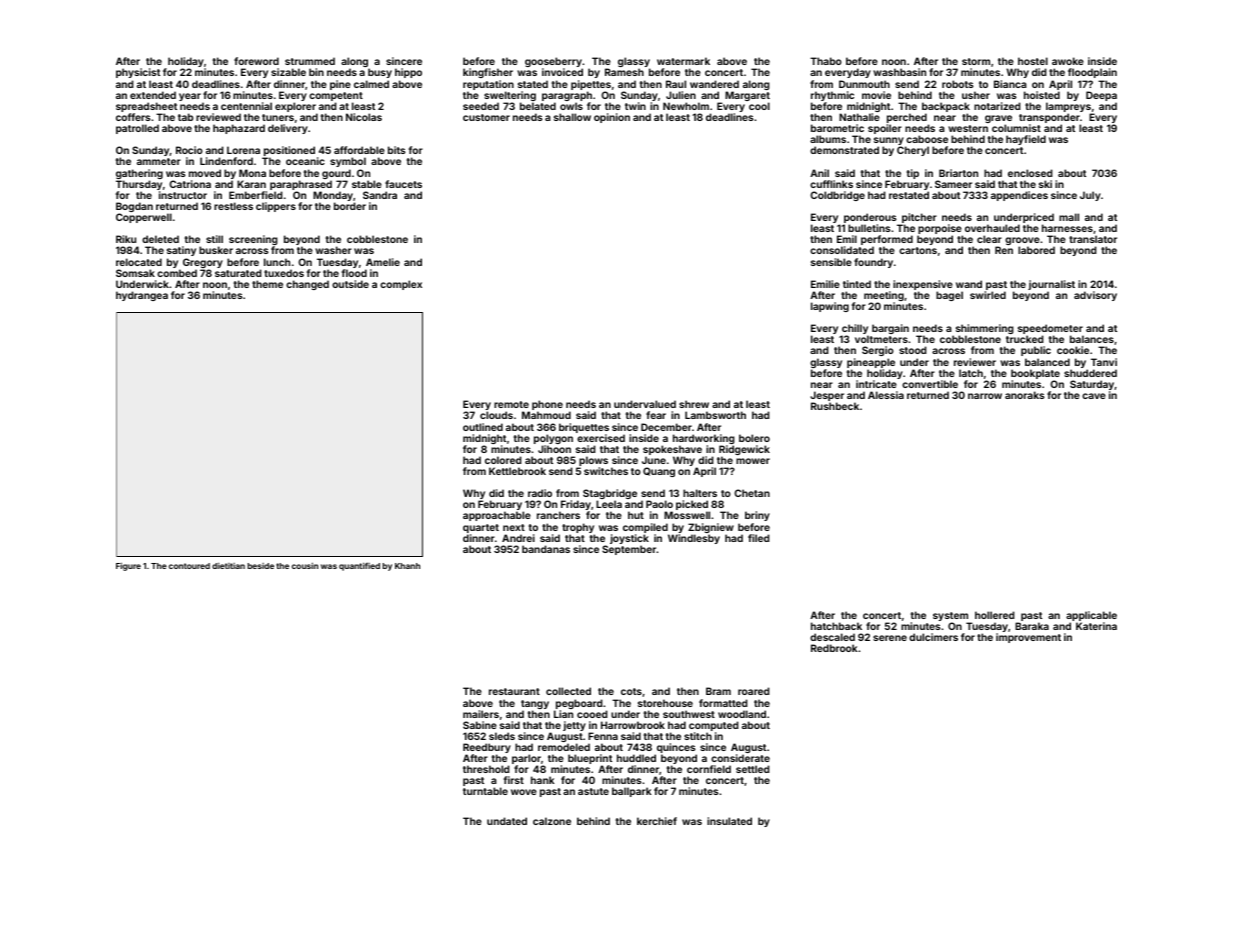  What do you see at coordinates (485, 791) in the page?
I see `turntable` at bounding box center [485, 791].
